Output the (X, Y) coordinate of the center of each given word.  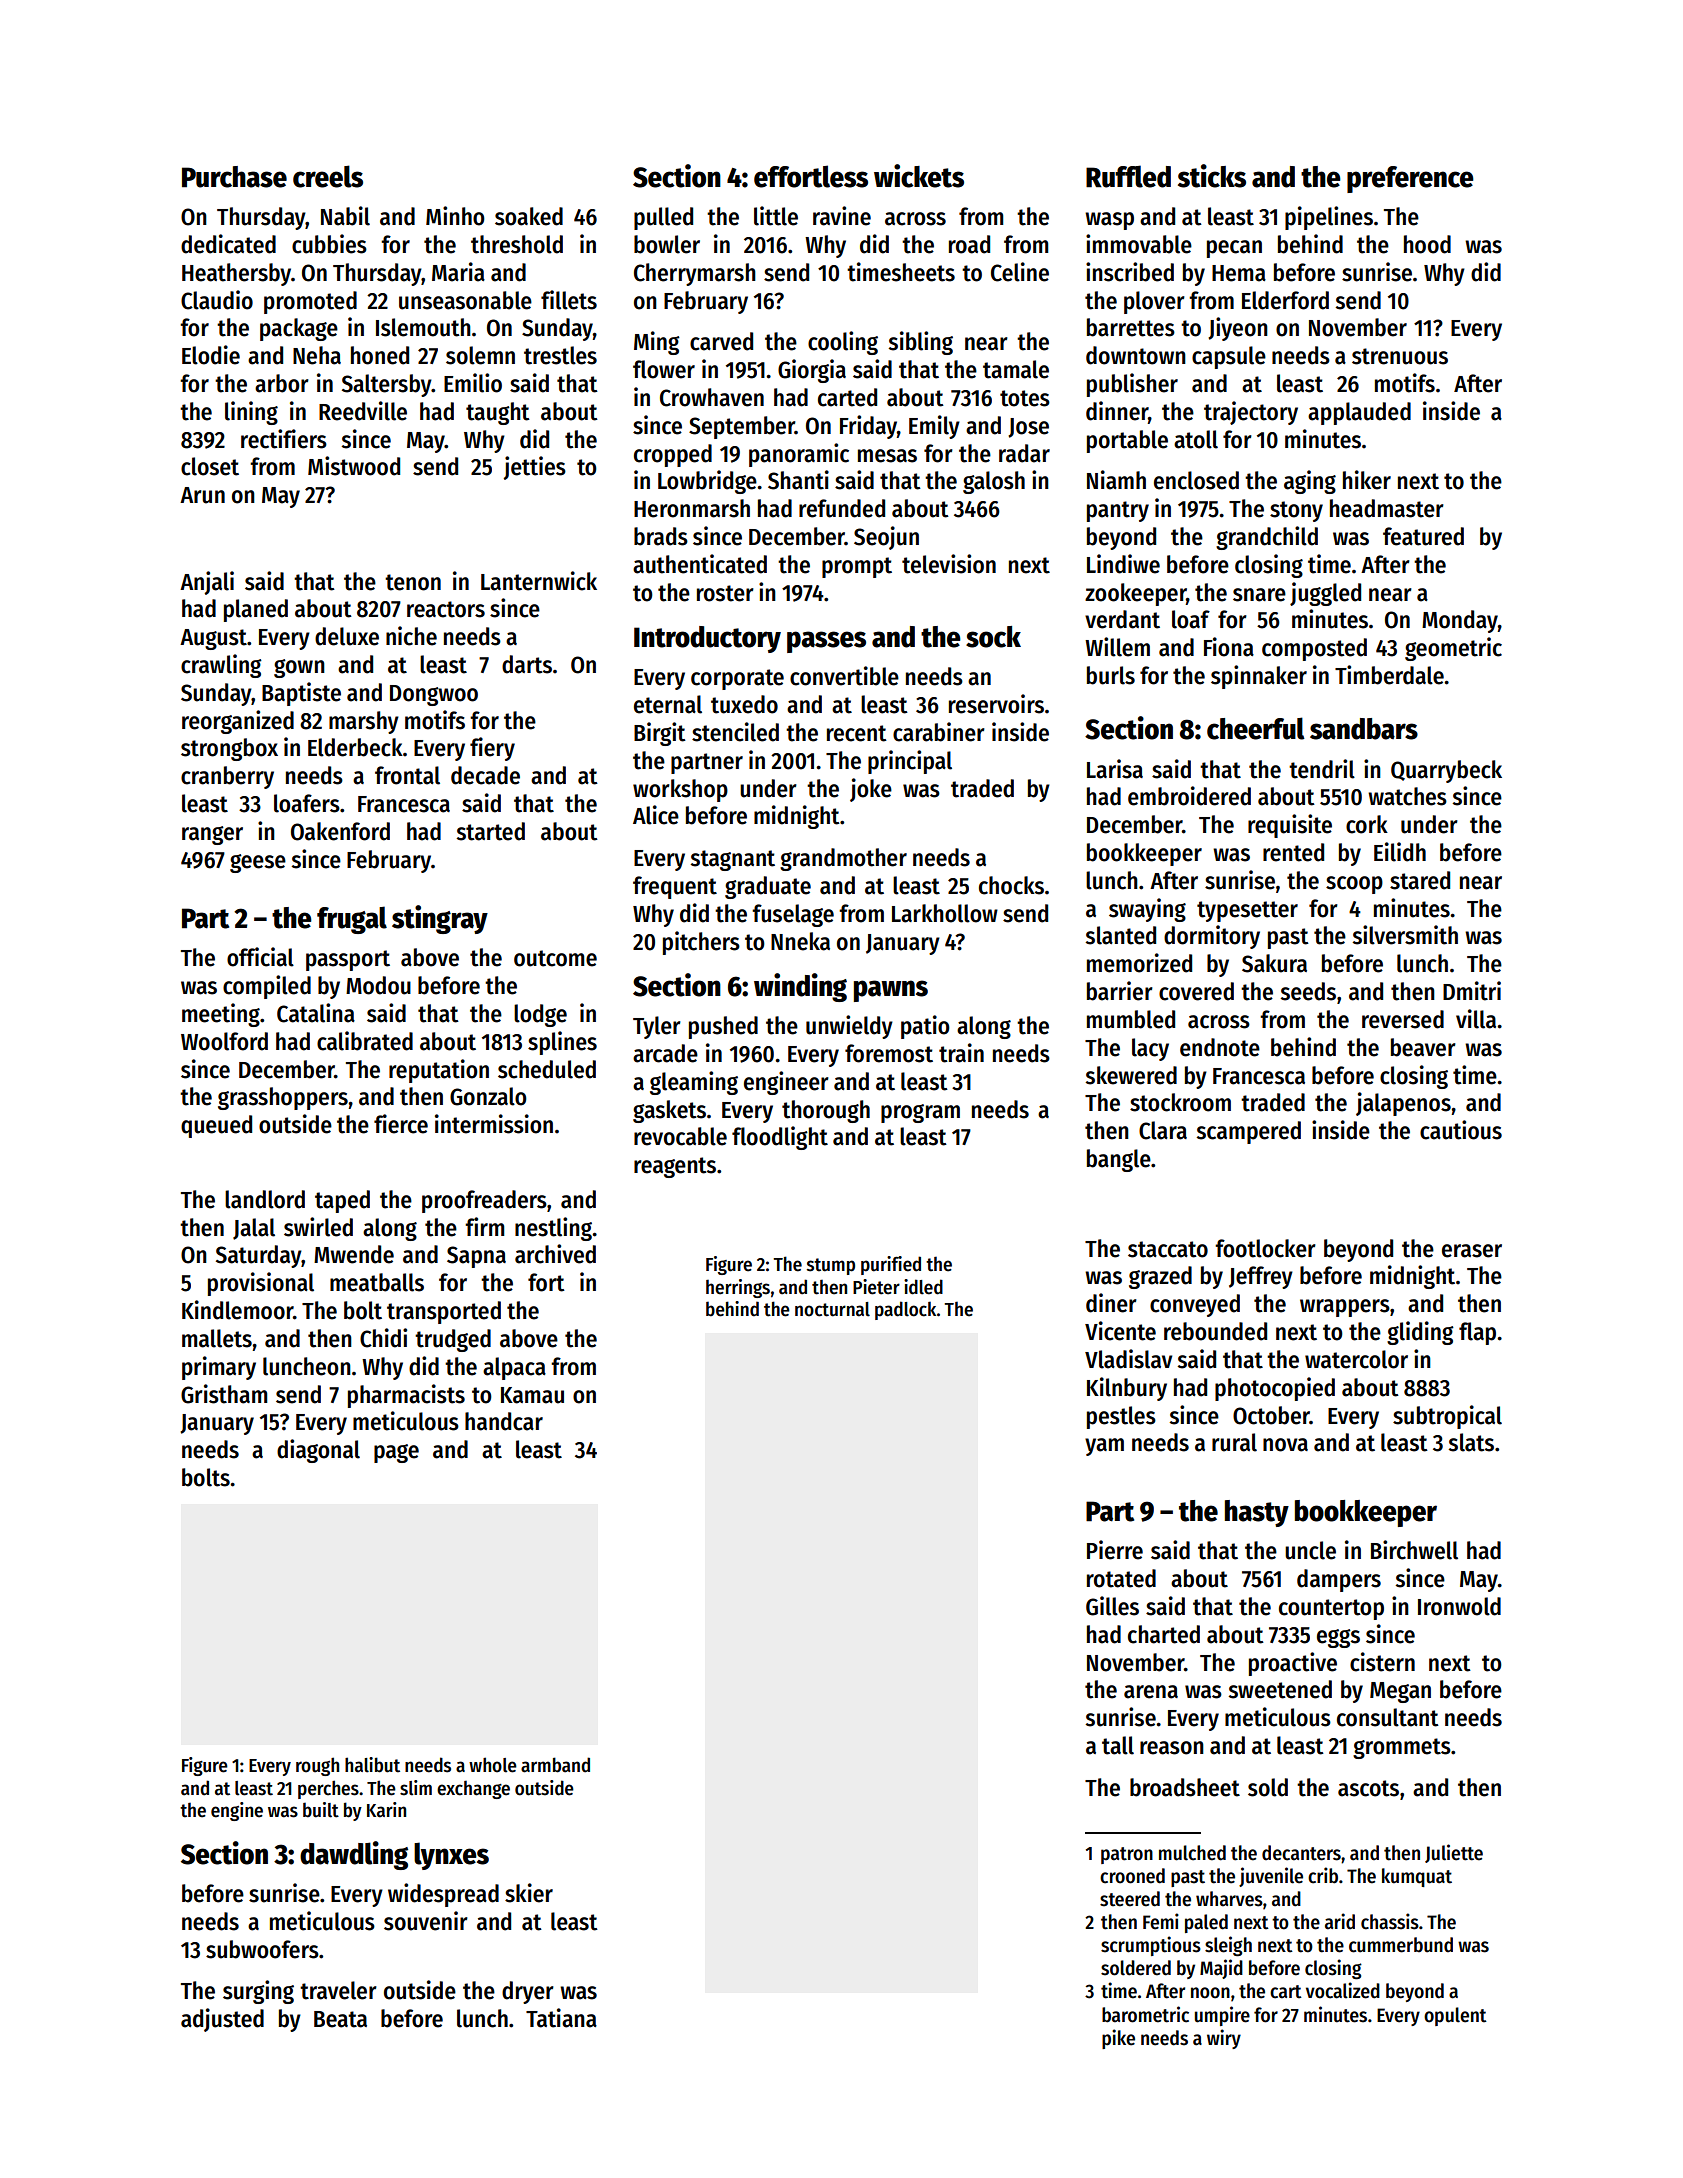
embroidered (1189, 796)
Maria (458, 272)
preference (1410, 179)
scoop (1354, 885)
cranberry (227, 777)
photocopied (1275, 1389)
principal (910, 762)
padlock (906, 1310)
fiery (492, 749)
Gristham (224, 1394)
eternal (668, 704)
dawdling (354, 1855)
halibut (372, 1765)
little (776, 216)
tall (1118, 1745)
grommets (1402, 1748)
